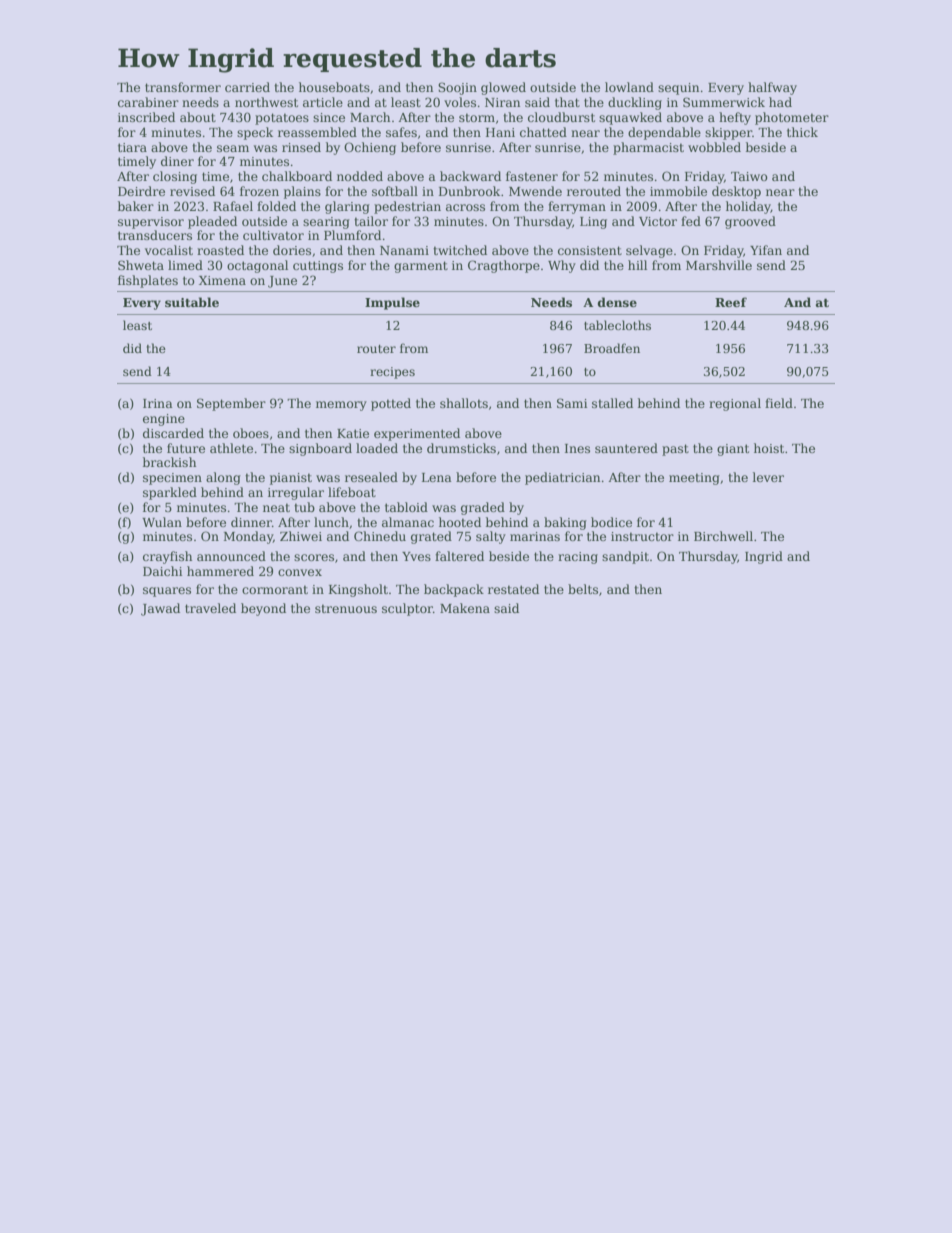  I want to click on glowed, so click(503, 88).
